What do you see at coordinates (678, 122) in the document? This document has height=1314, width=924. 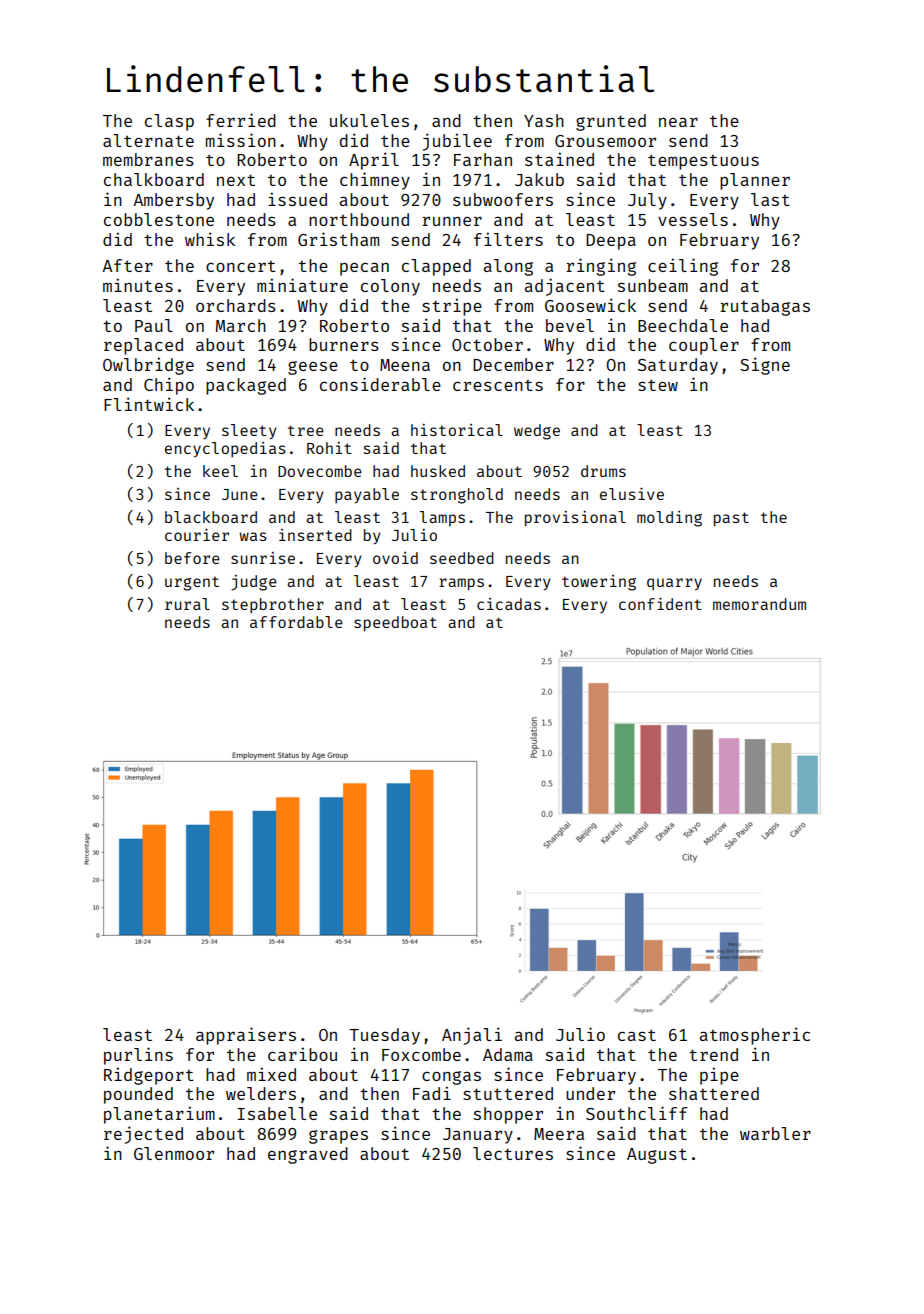 I see `near` at bounding box center [678, 122].
